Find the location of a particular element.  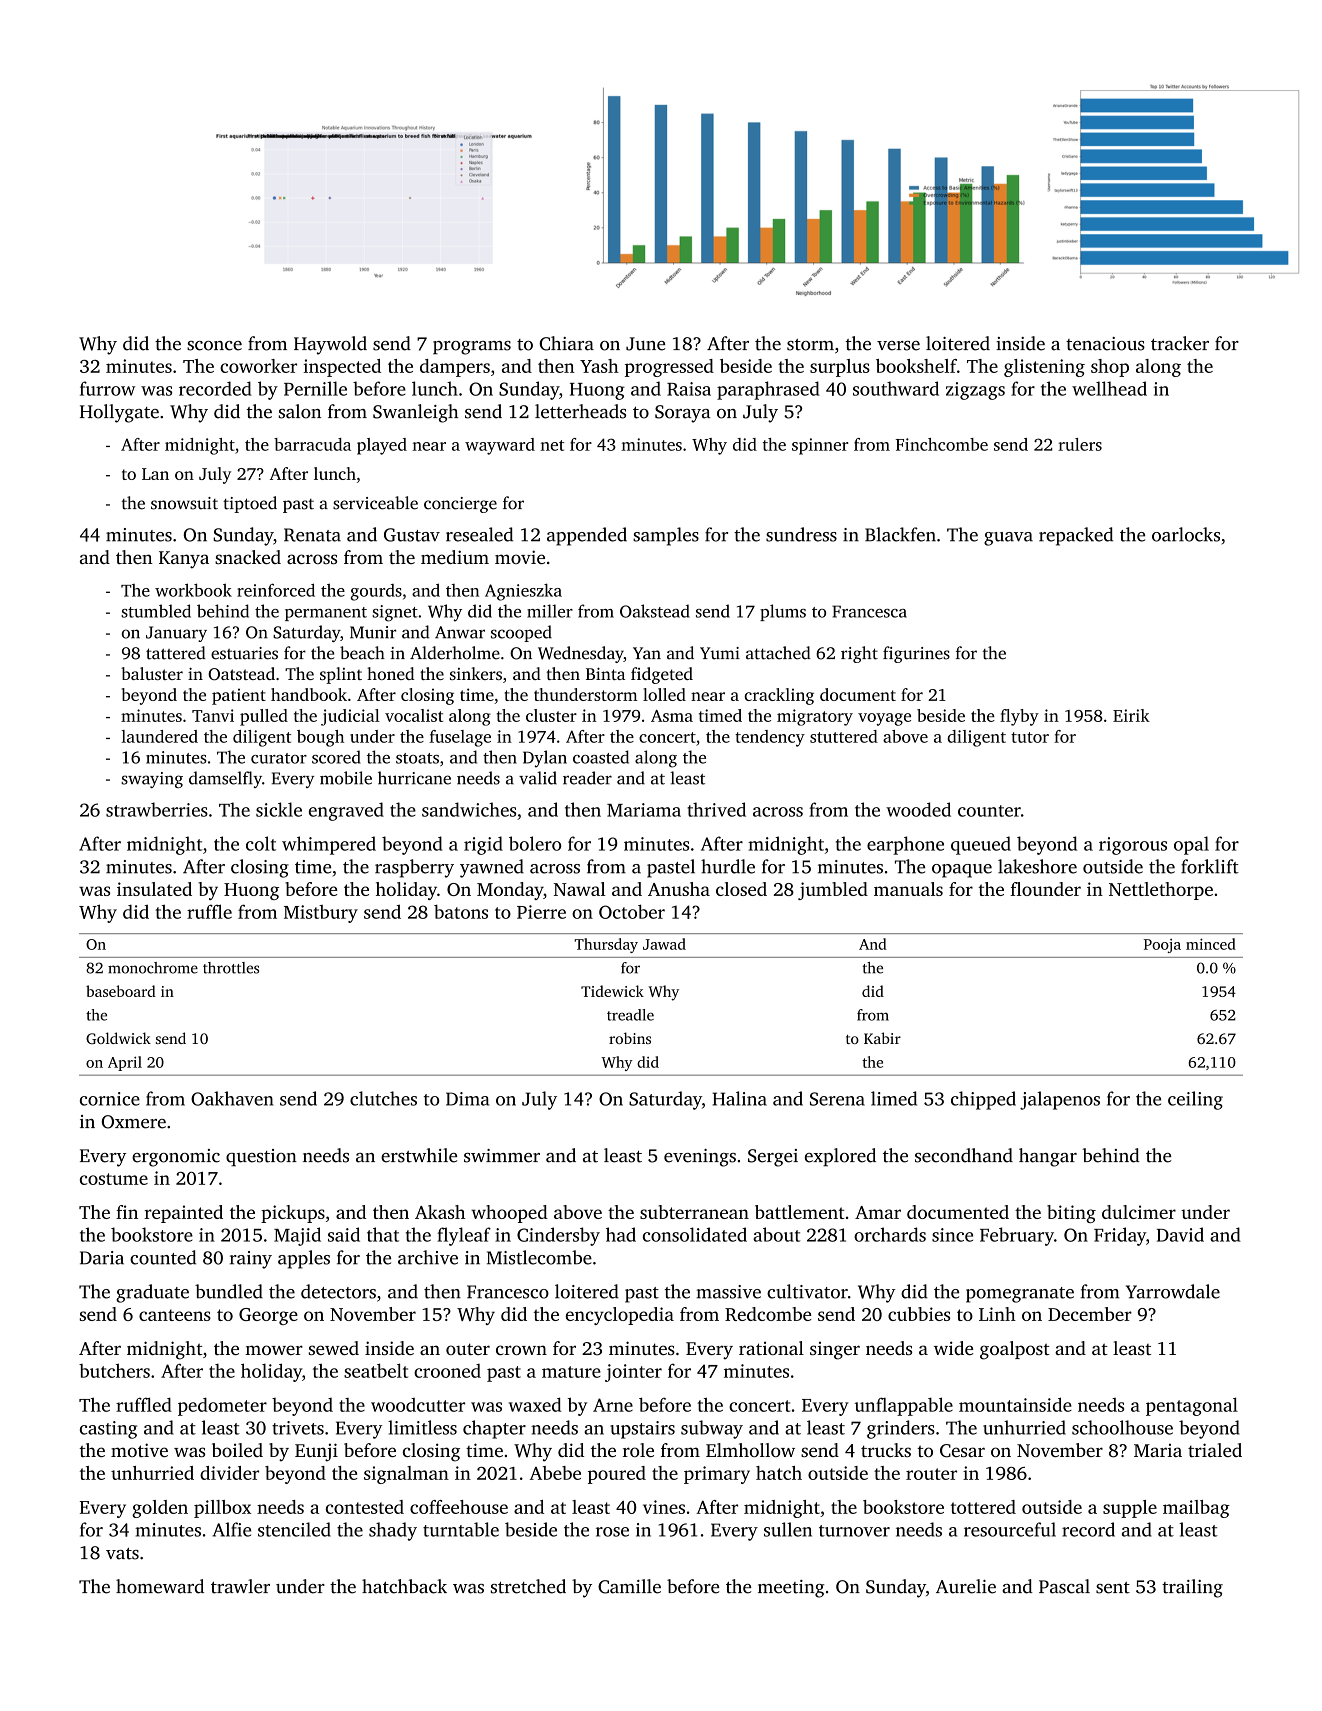

Pooja is located at coordinates (1162, 946).
